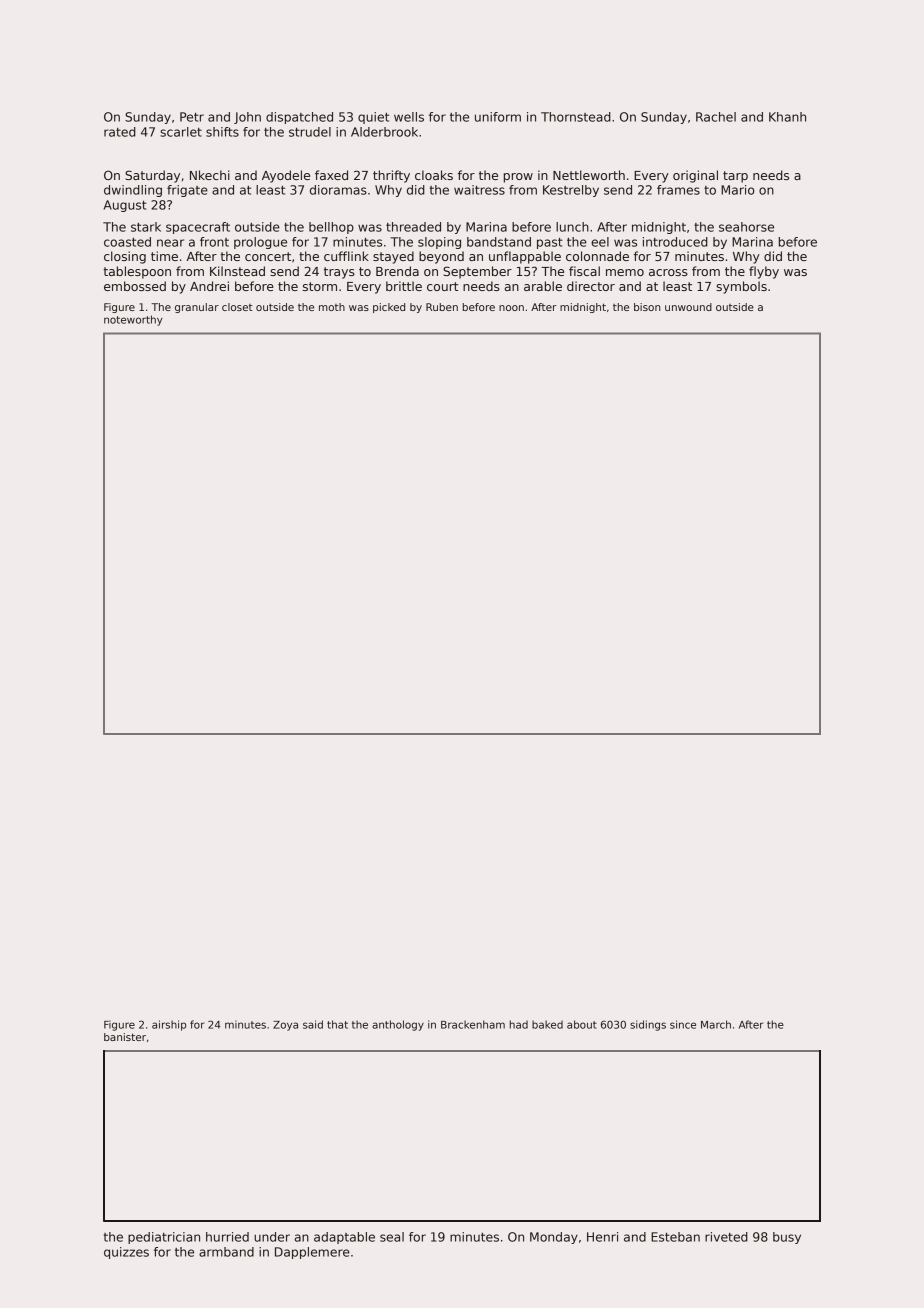 This screenshot has width=924, height=1308. What do you see at coordinates (519, 1024) in the screenshot?
I see `had` at bounding box center [519, 1024].
